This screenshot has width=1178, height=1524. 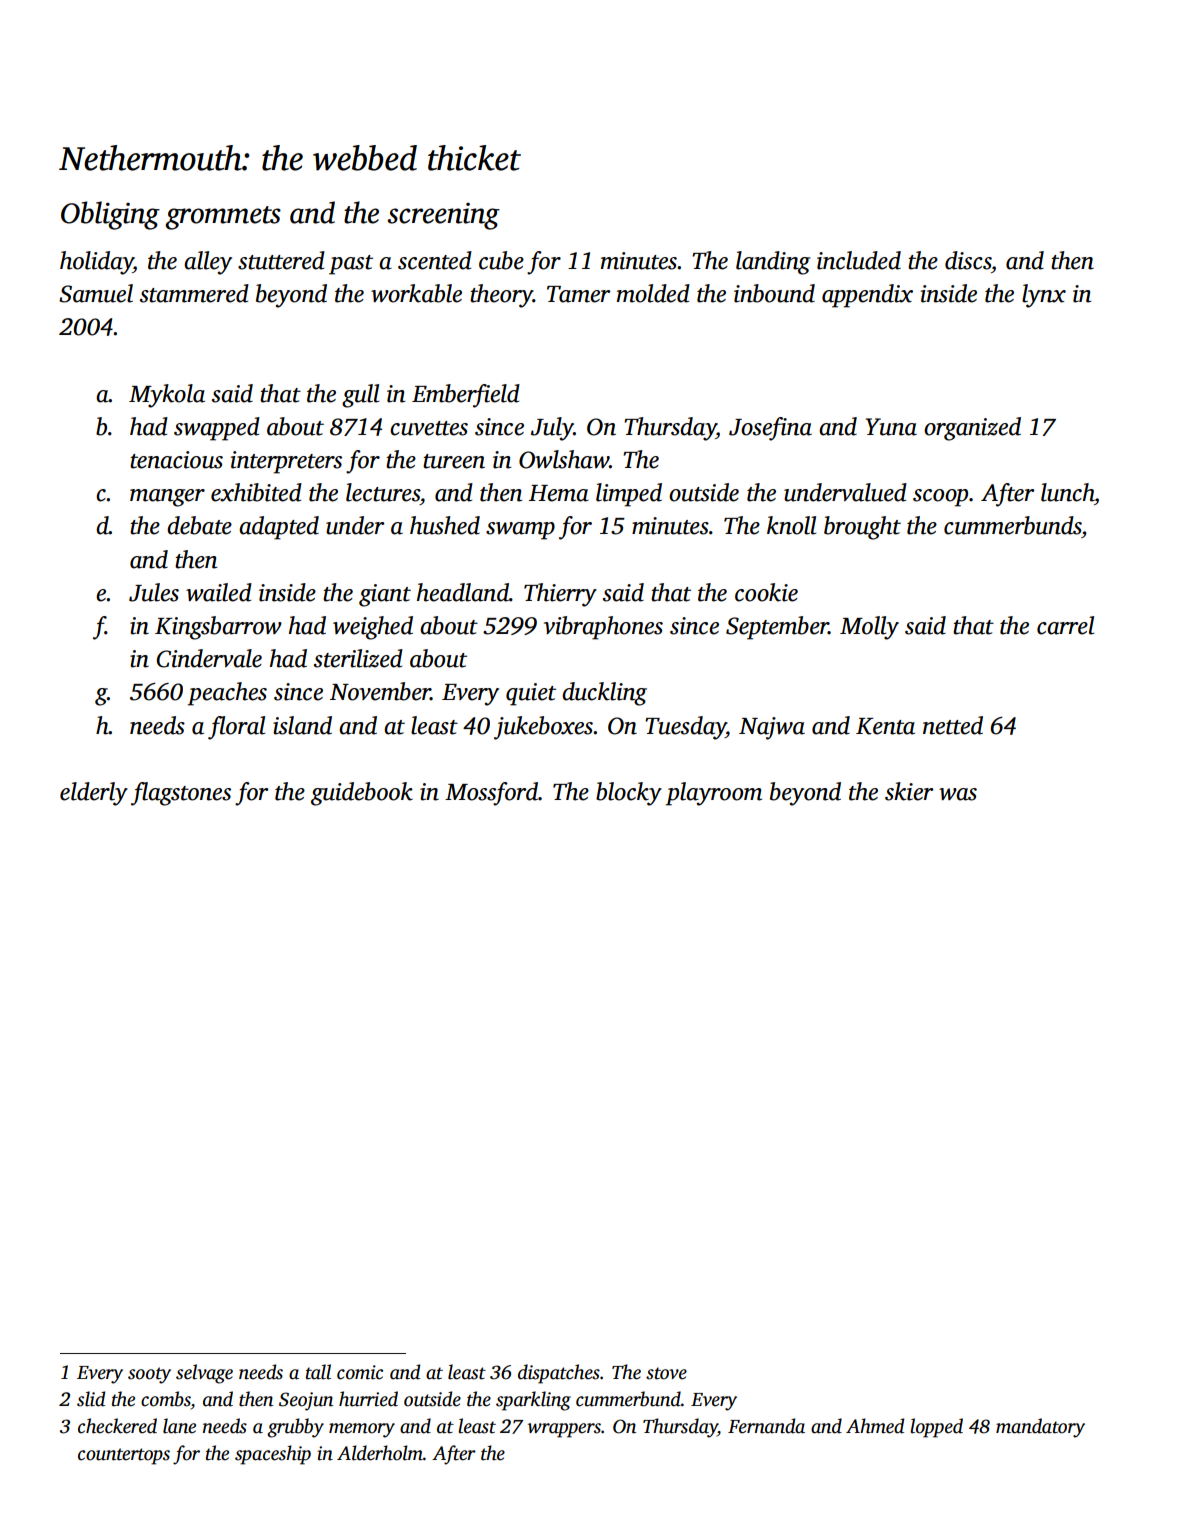 What do you see at coordinates (666, 1373) in the screenshot?
I see `stove` at bounding box center [666, 1373].
